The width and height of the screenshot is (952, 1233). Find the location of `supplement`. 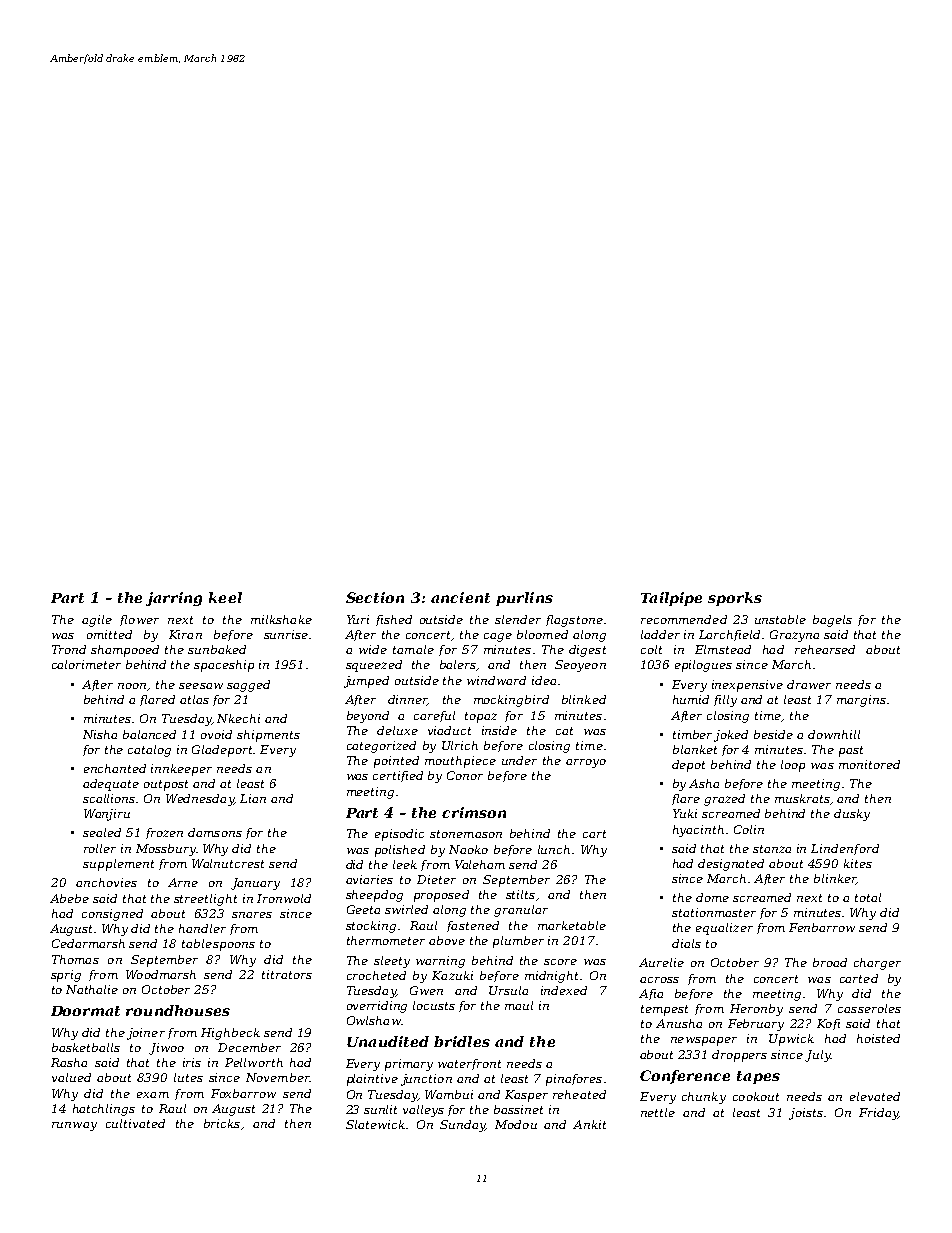

supplement is located at coordinates (118, 865).
